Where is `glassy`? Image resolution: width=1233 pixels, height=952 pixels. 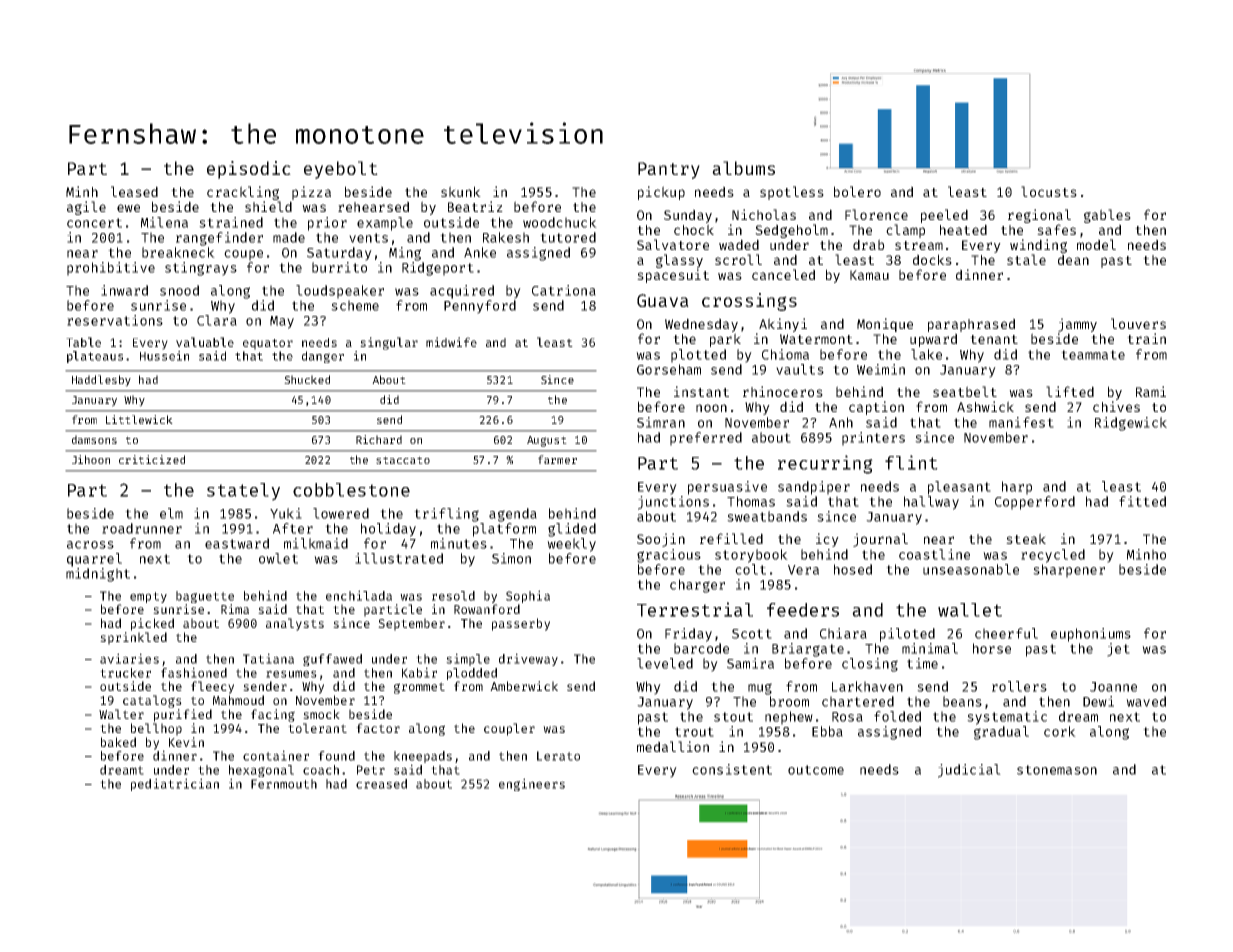
glassy is located at coordinates (679, 261).
